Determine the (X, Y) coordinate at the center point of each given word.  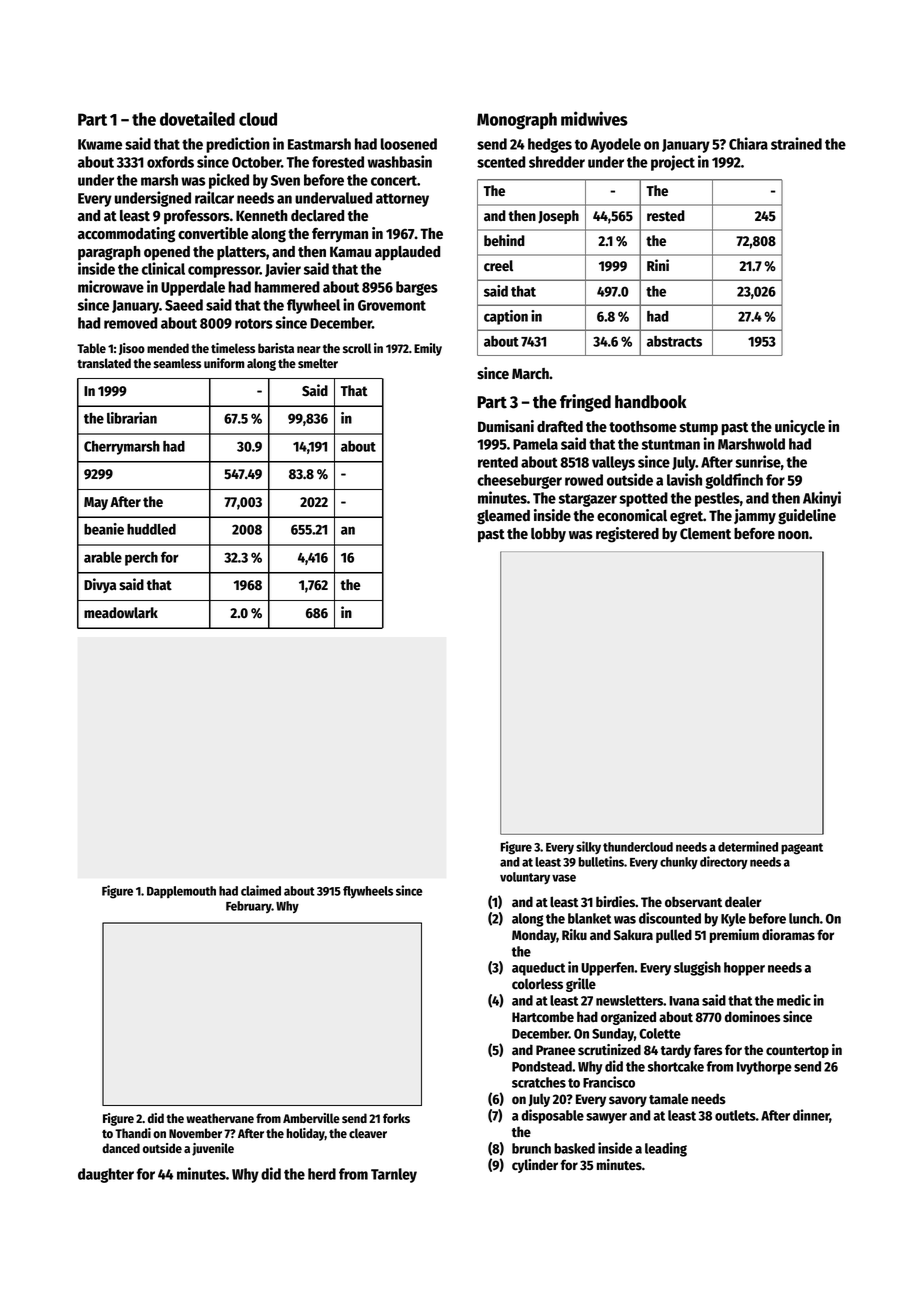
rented (498, 462)
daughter (106, 1175)
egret (686, 518)
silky (588, 847)
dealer (743, 901)
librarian (132, 418)
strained (796, 143)
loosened (409, 144)
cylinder (535, 1166)
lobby (548, 535)
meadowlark (121, 613)
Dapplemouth (181, 892)
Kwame (100, 144)
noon (793, 535)
